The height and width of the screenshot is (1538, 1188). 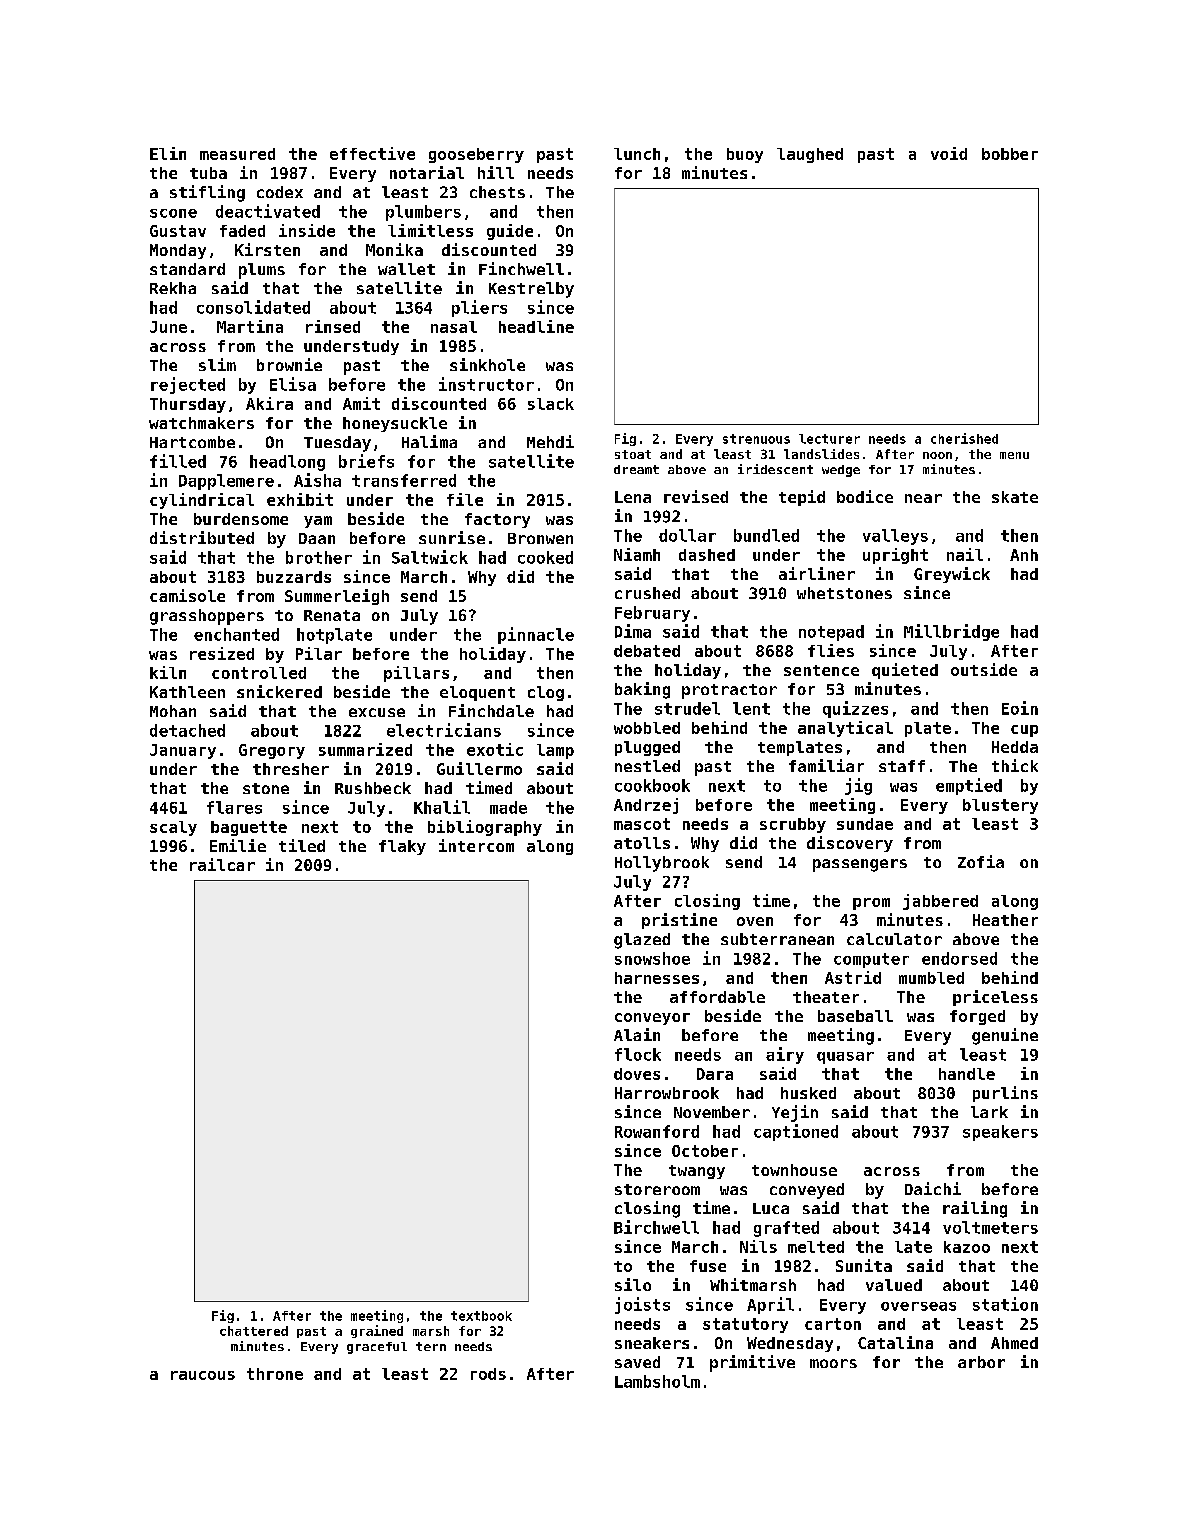 I want to click on Rushbeck, so click(x=373, y=788).
